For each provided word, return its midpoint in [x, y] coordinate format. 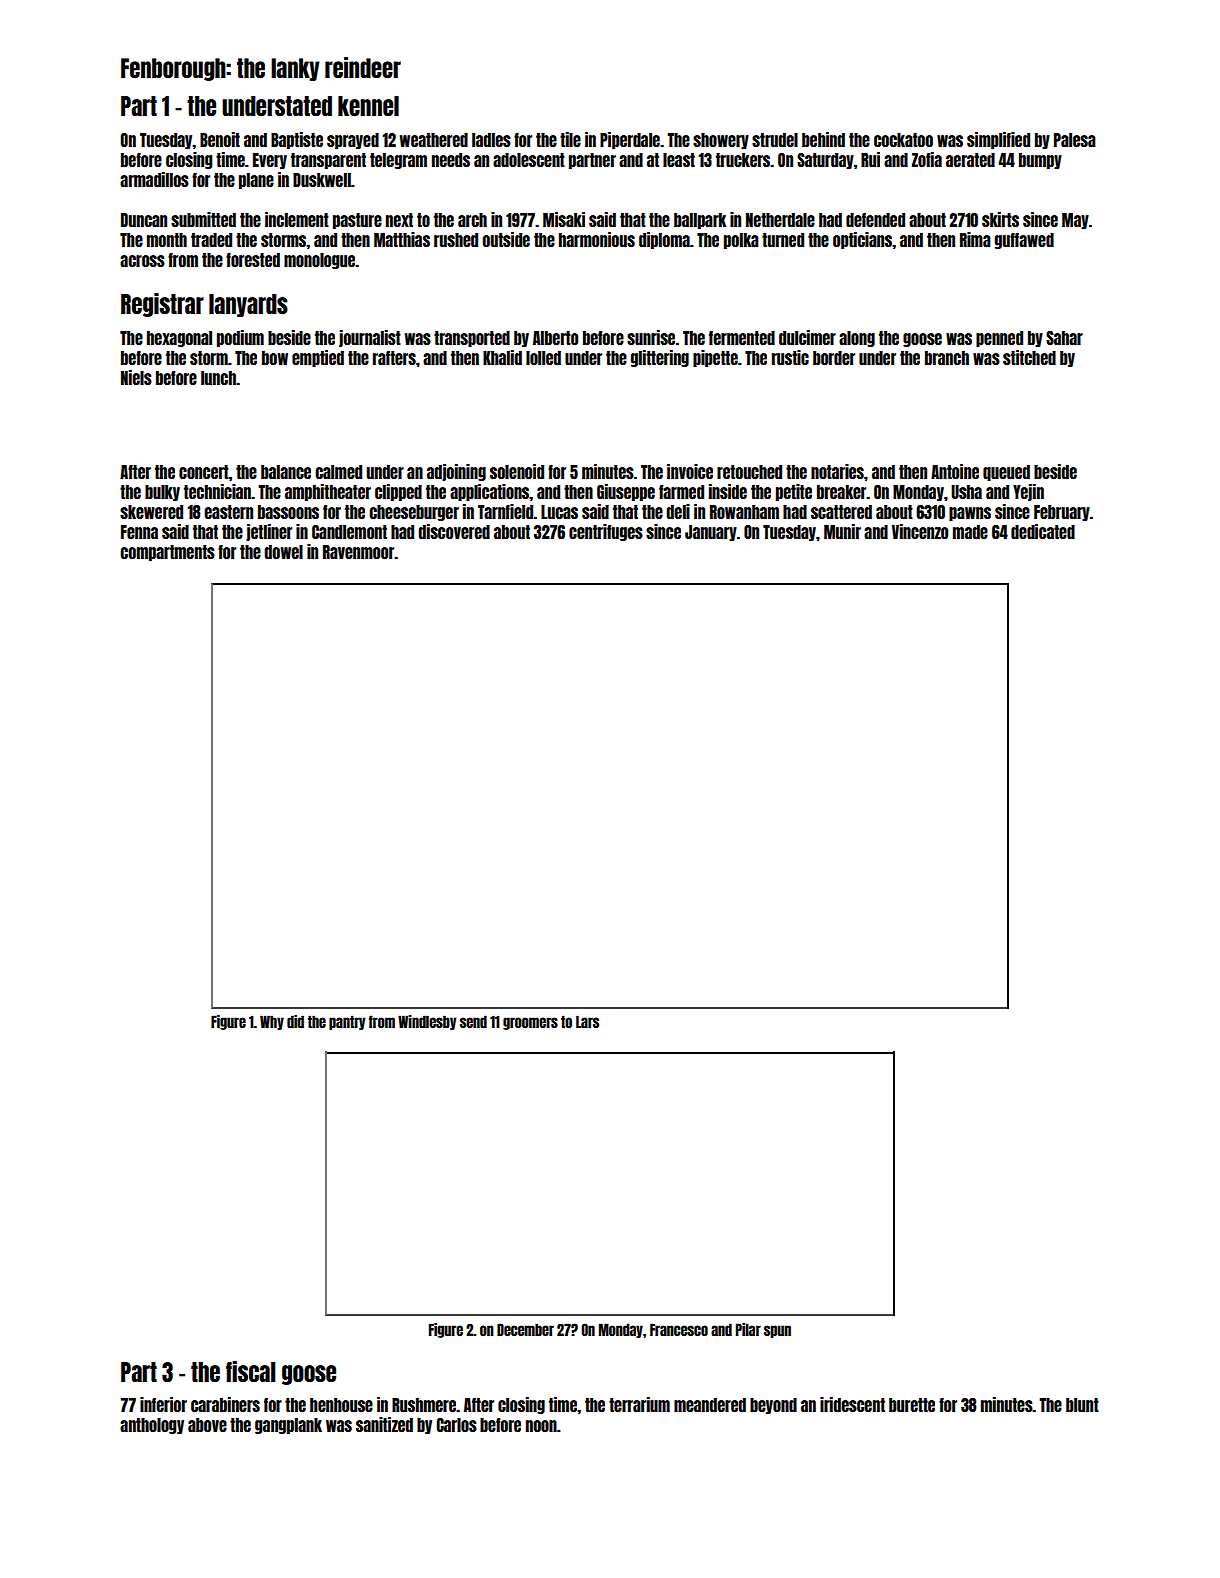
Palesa [1075, 140]
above [207, 1425]
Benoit [220, 139]
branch [947, 358]
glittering [660, 358]
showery [721, 141]
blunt [1082, 1405]
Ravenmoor [358, 552]
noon [541, 1426]
